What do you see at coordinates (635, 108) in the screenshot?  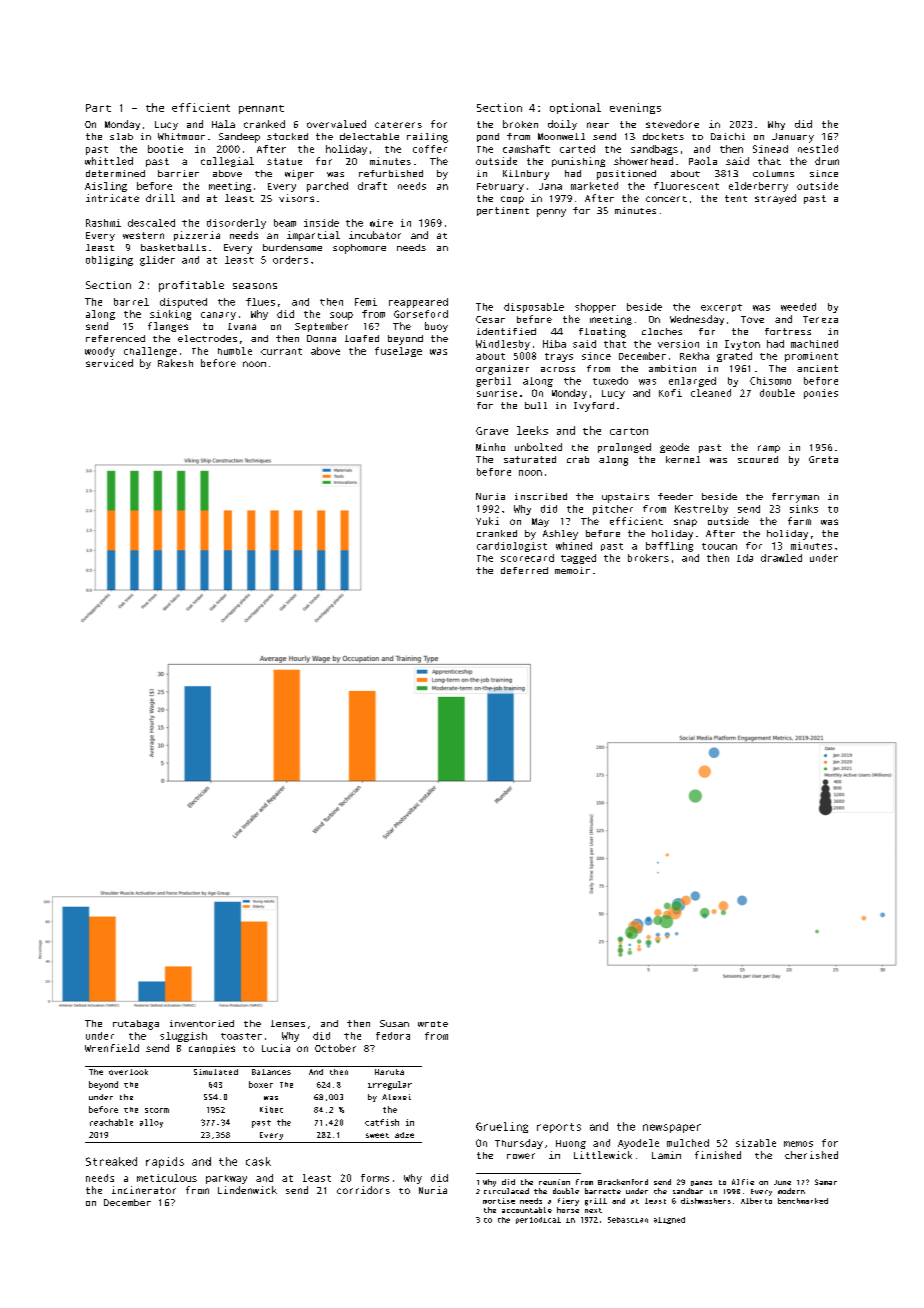 I see `evenings` at bounding box center [635, 108].
